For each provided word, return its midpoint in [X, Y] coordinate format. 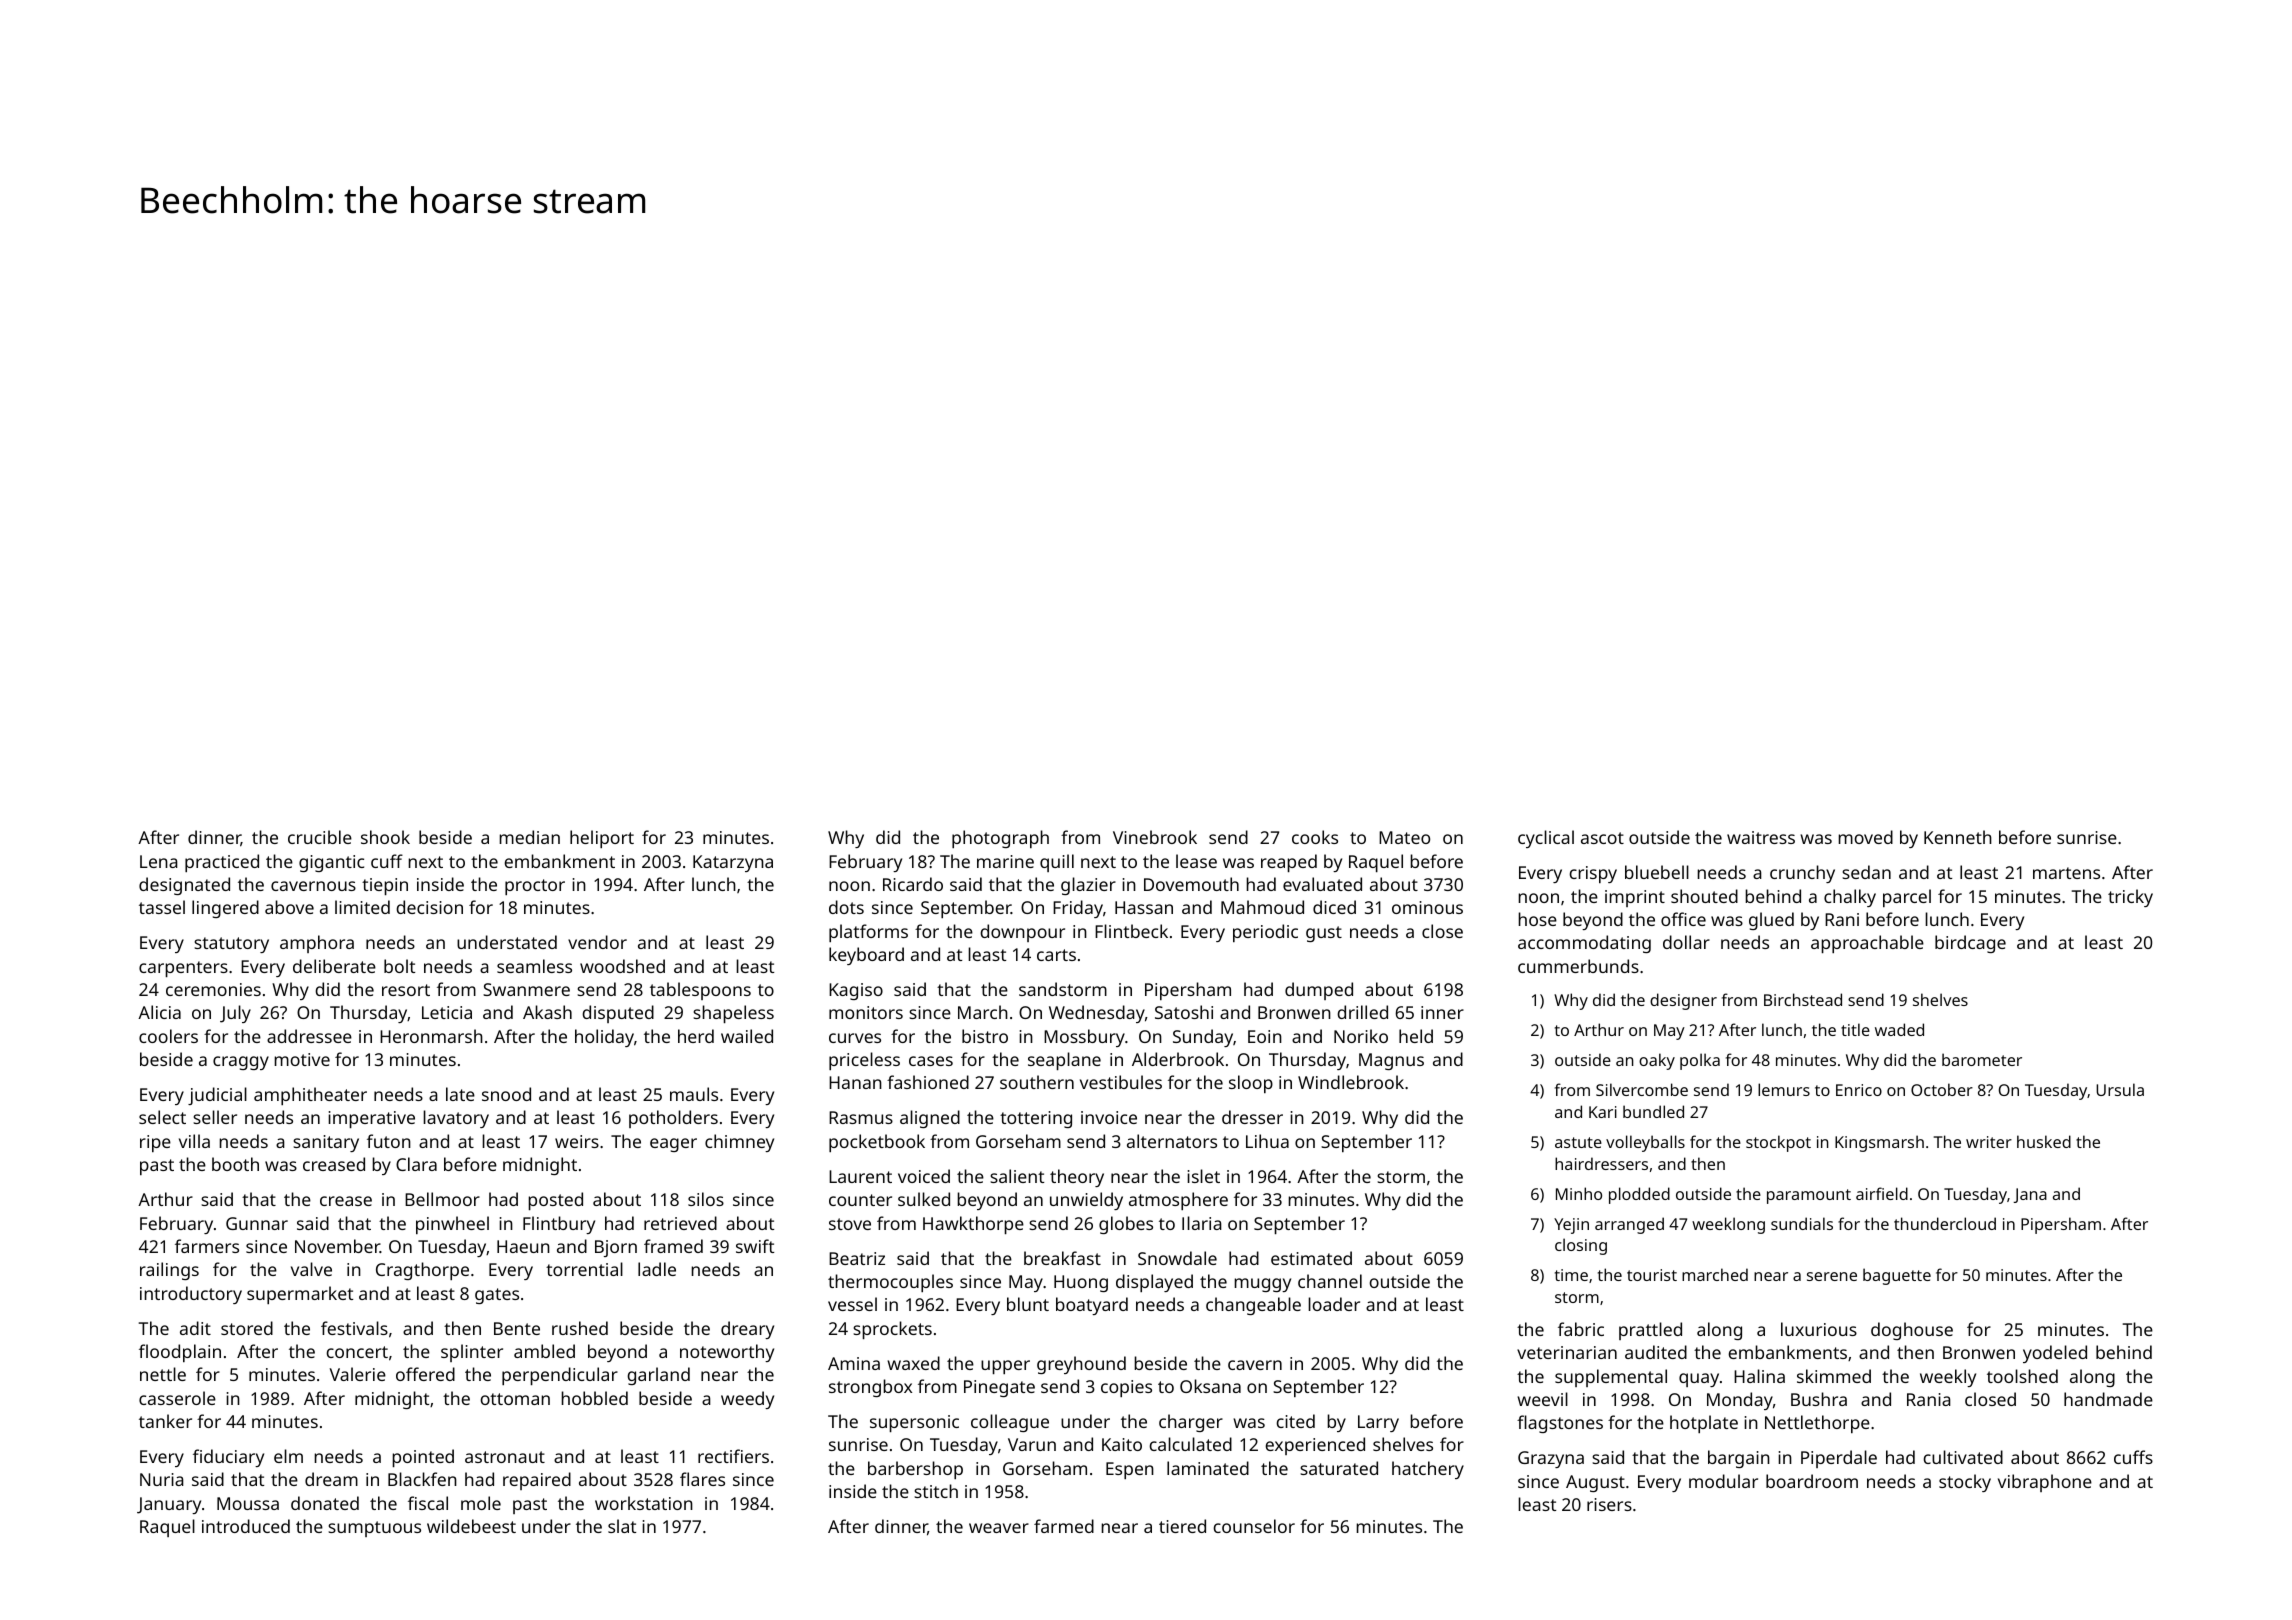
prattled [1650, 1331]
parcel [1907, 898]
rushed [580, 1328]
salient [1017, 1176]
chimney [739, 1143]
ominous [1427, 907]
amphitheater [310, 1096]
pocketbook [877, 1143]
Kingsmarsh [1879, 1143]
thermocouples [890, 1283]
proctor [535, 887]
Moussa [248, 1503]
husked [2044, 1141]
